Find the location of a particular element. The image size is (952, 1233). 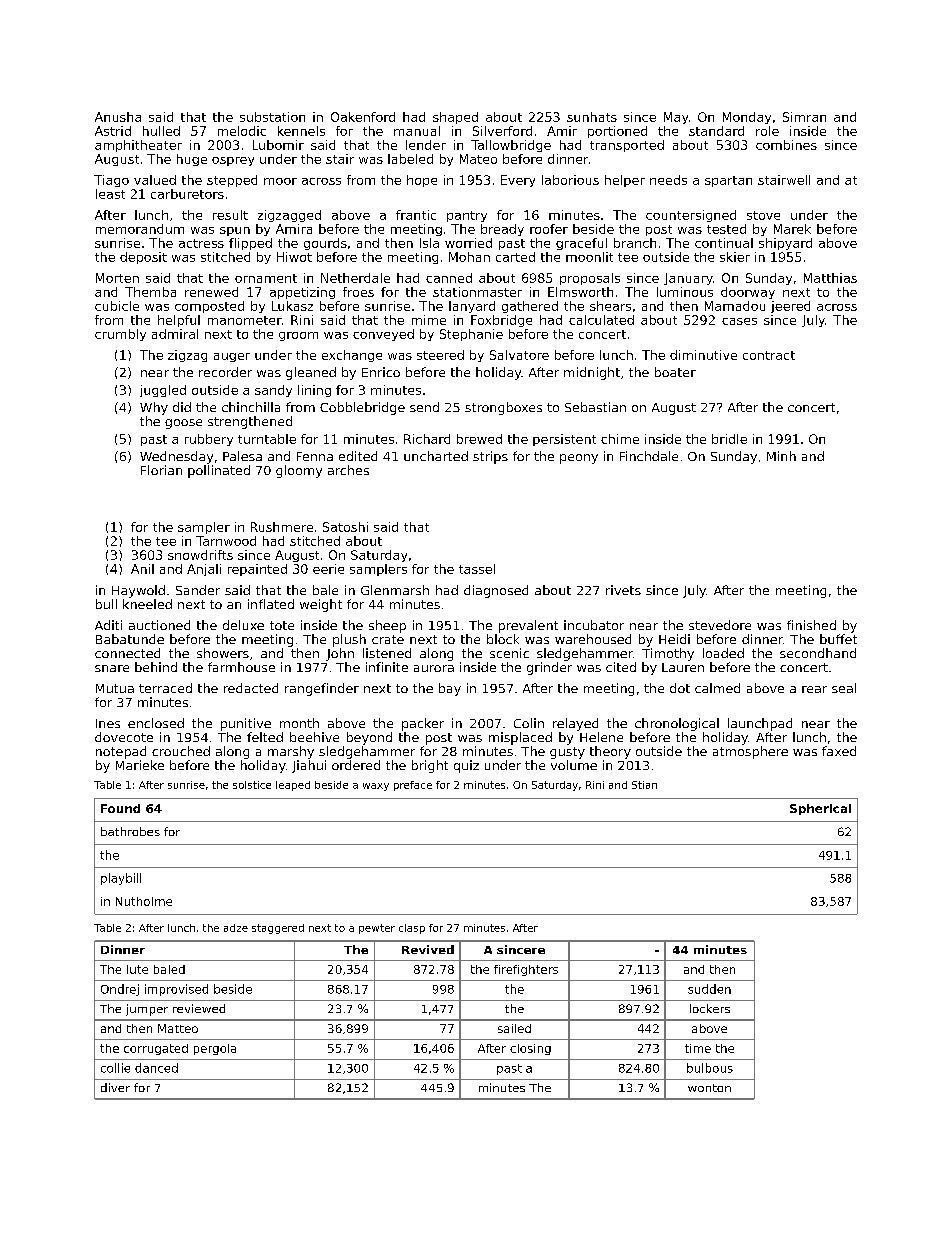

peony is located at coordinates (579, 459).
